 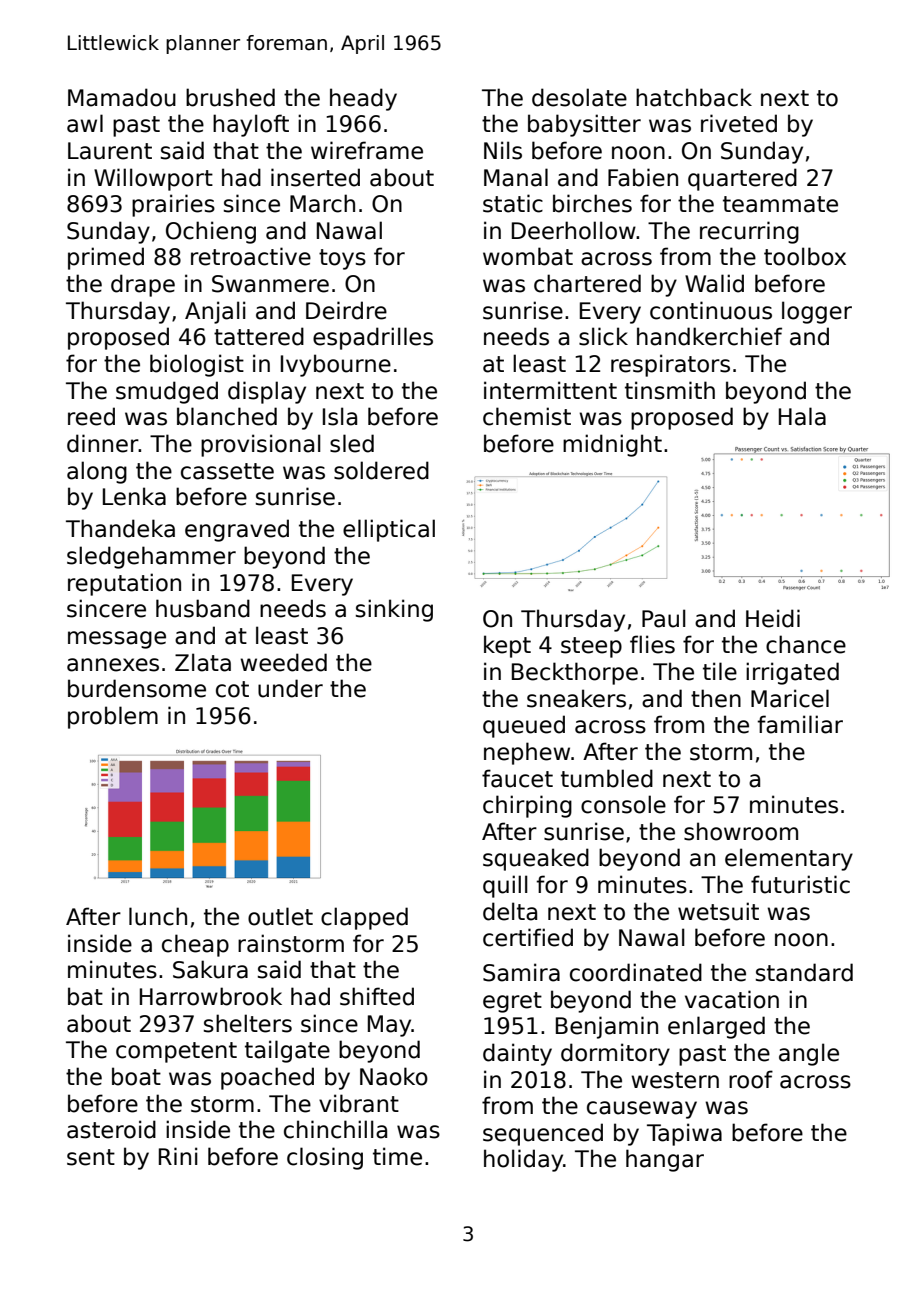 What do you see at coordinates (780, 204) in the document?
I see `teammate` at bounding box center [780, 204].
